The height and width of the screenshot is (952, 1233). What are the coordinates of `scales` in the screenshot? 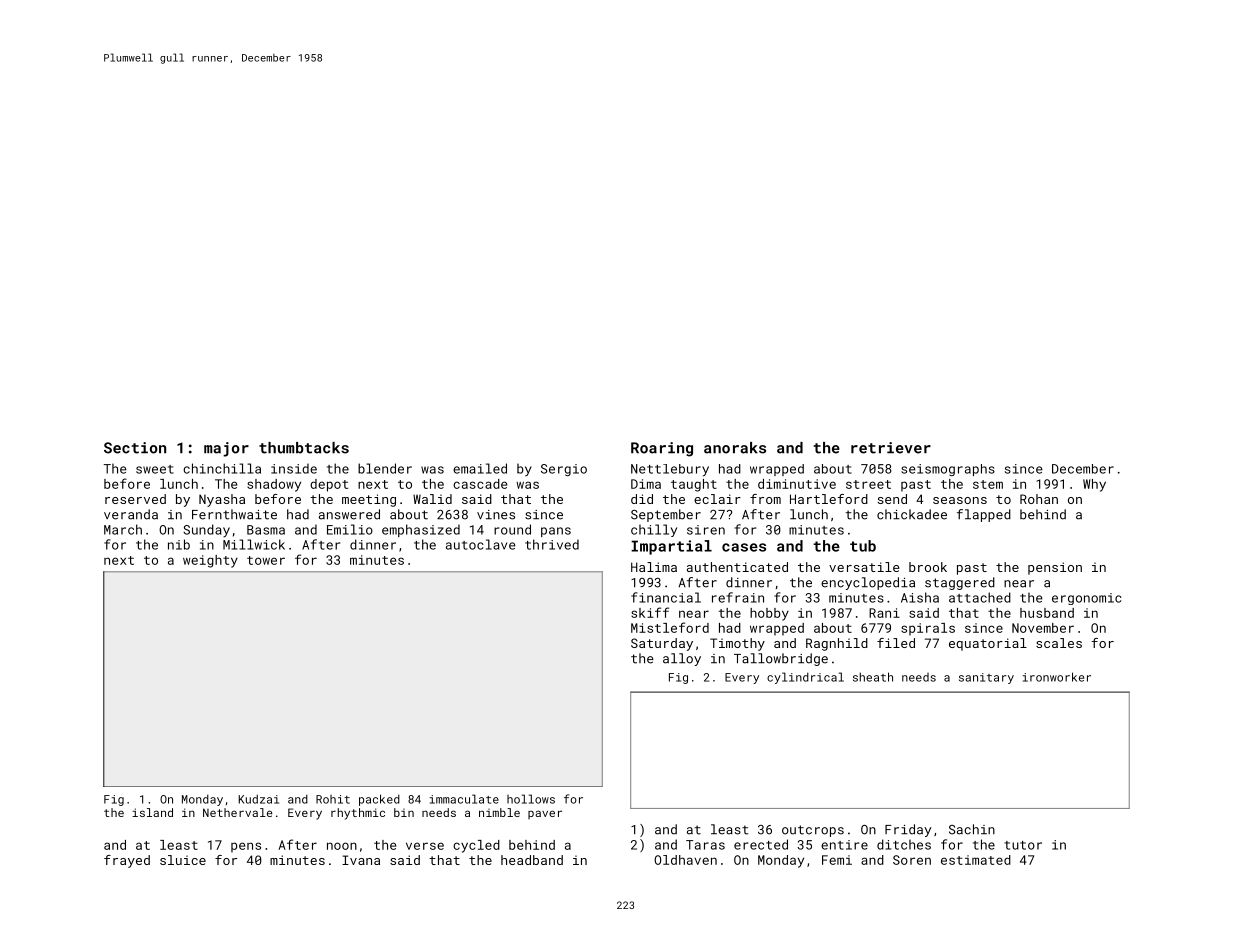 It's located at (1059, 643).
